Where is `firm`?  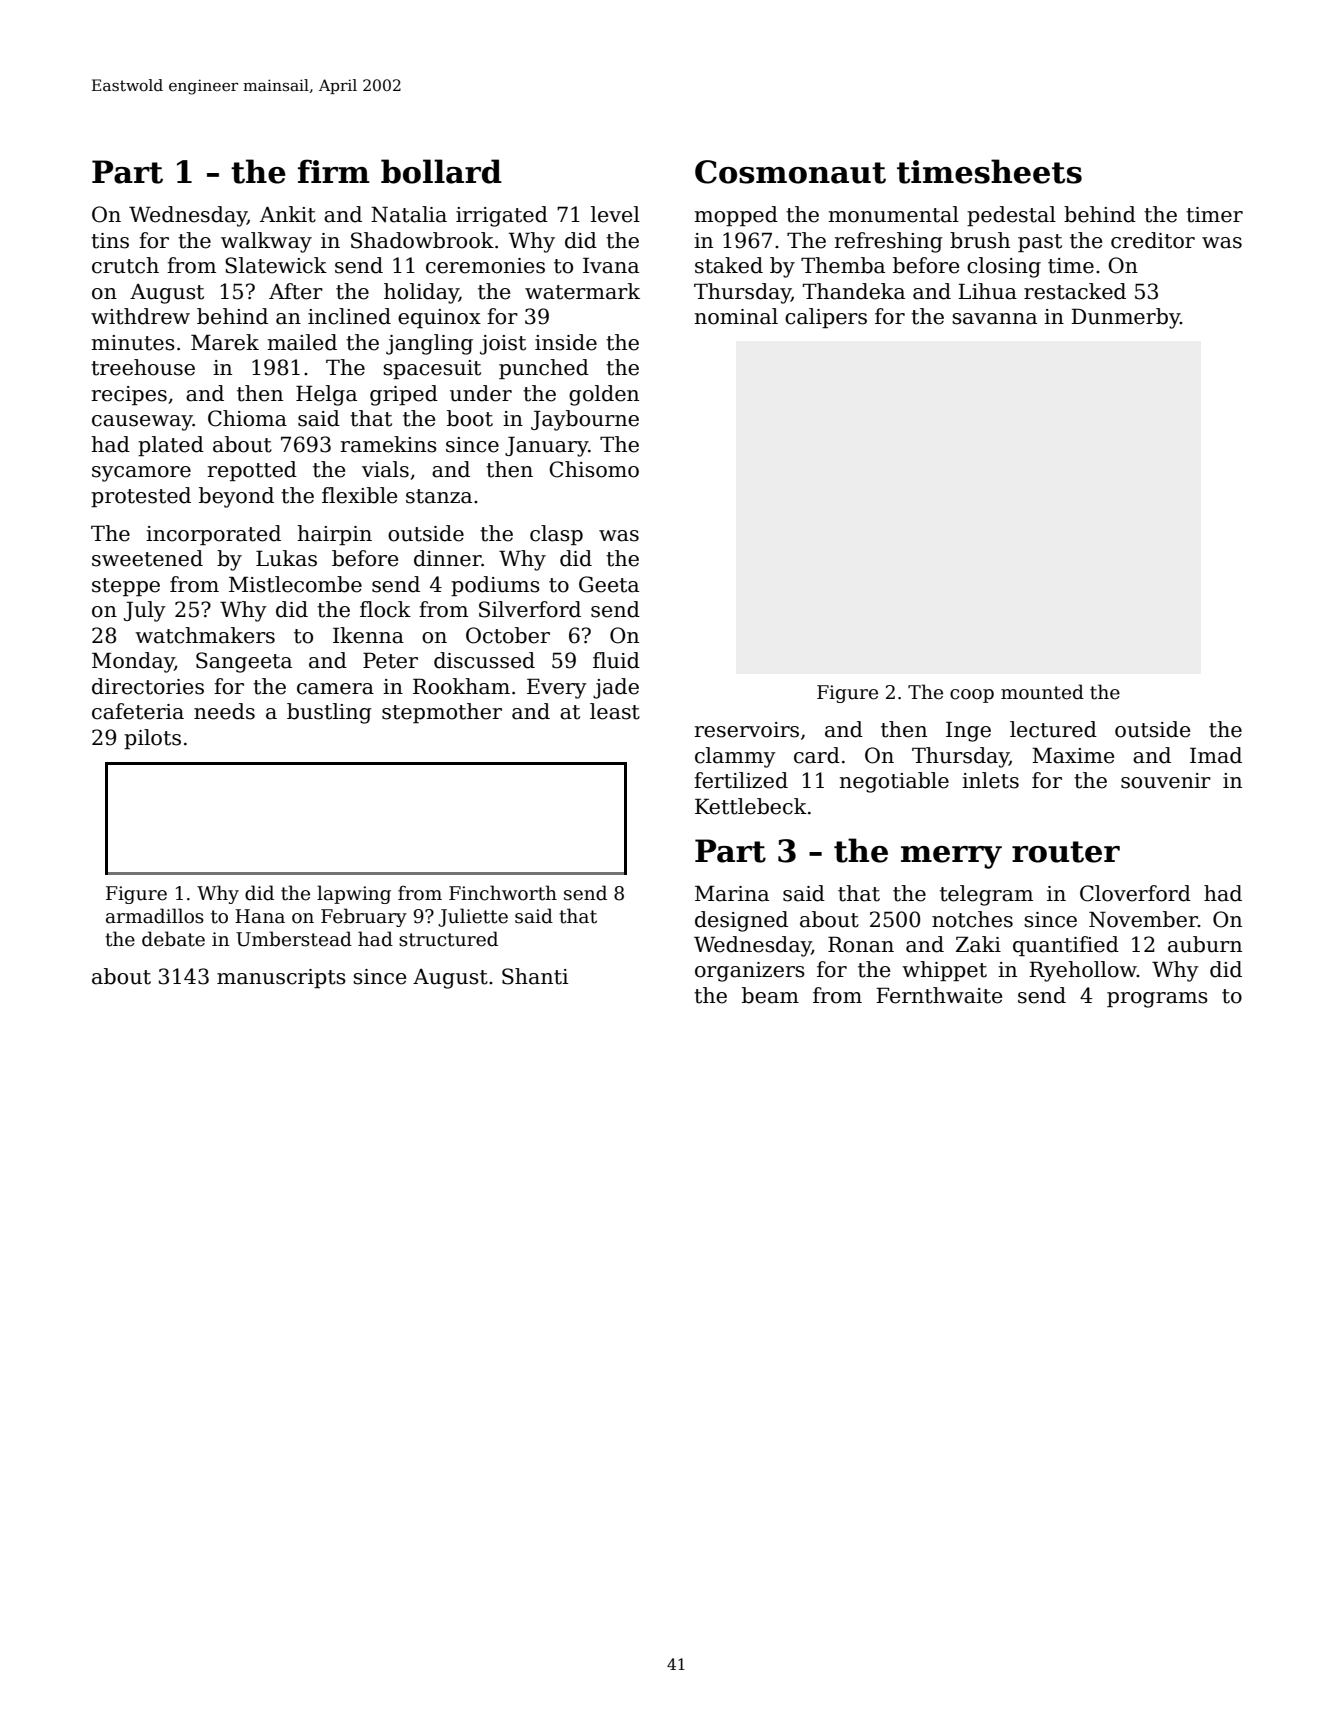 firm is located at coordinates (334, 171).
